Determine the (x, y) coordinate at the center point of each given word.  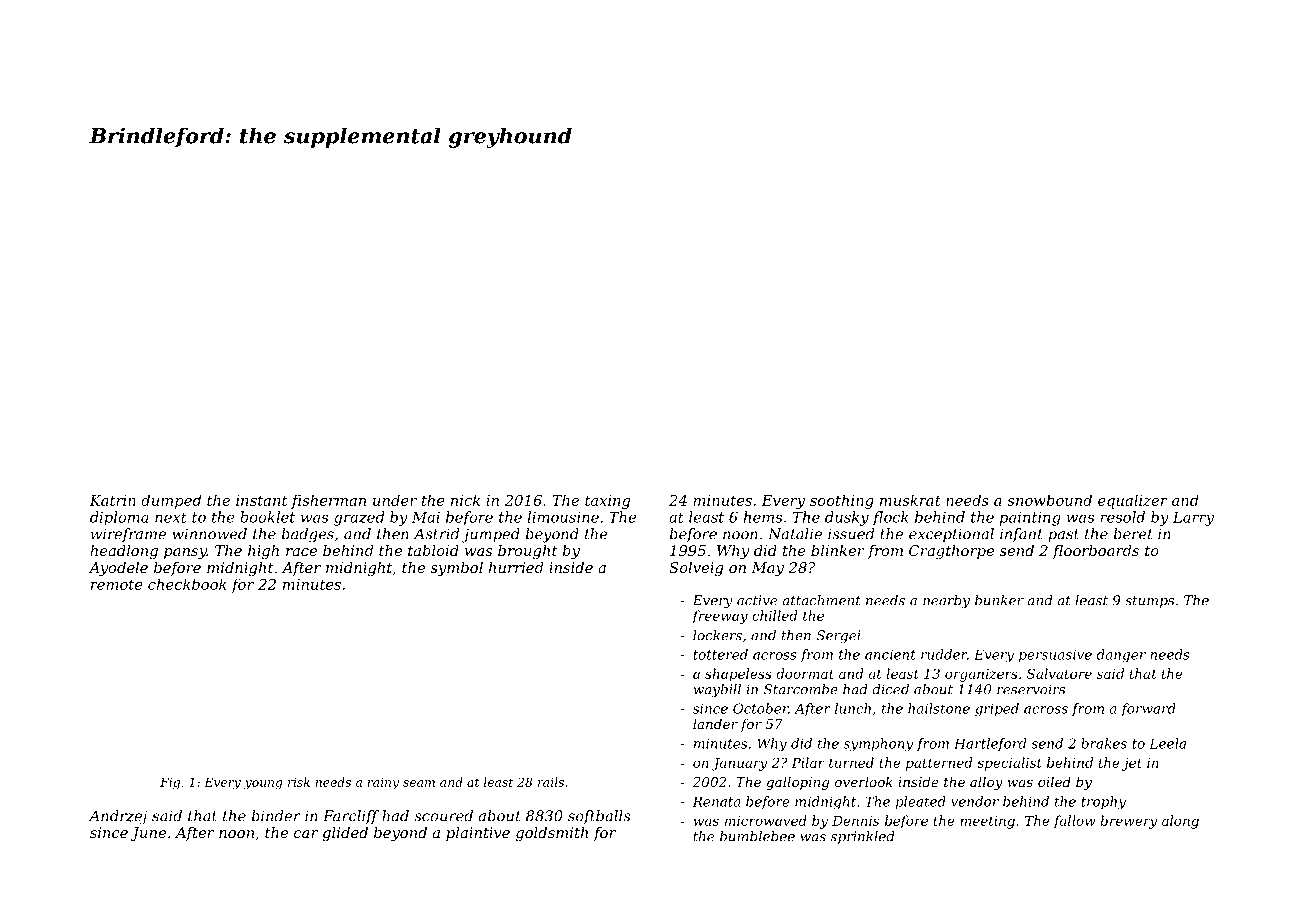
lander (715, 723)
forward (1148, 709)
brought (528, 552)
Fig (170, 783)
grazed (359, 518)
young (263, 785)
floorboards (1095, 552)
